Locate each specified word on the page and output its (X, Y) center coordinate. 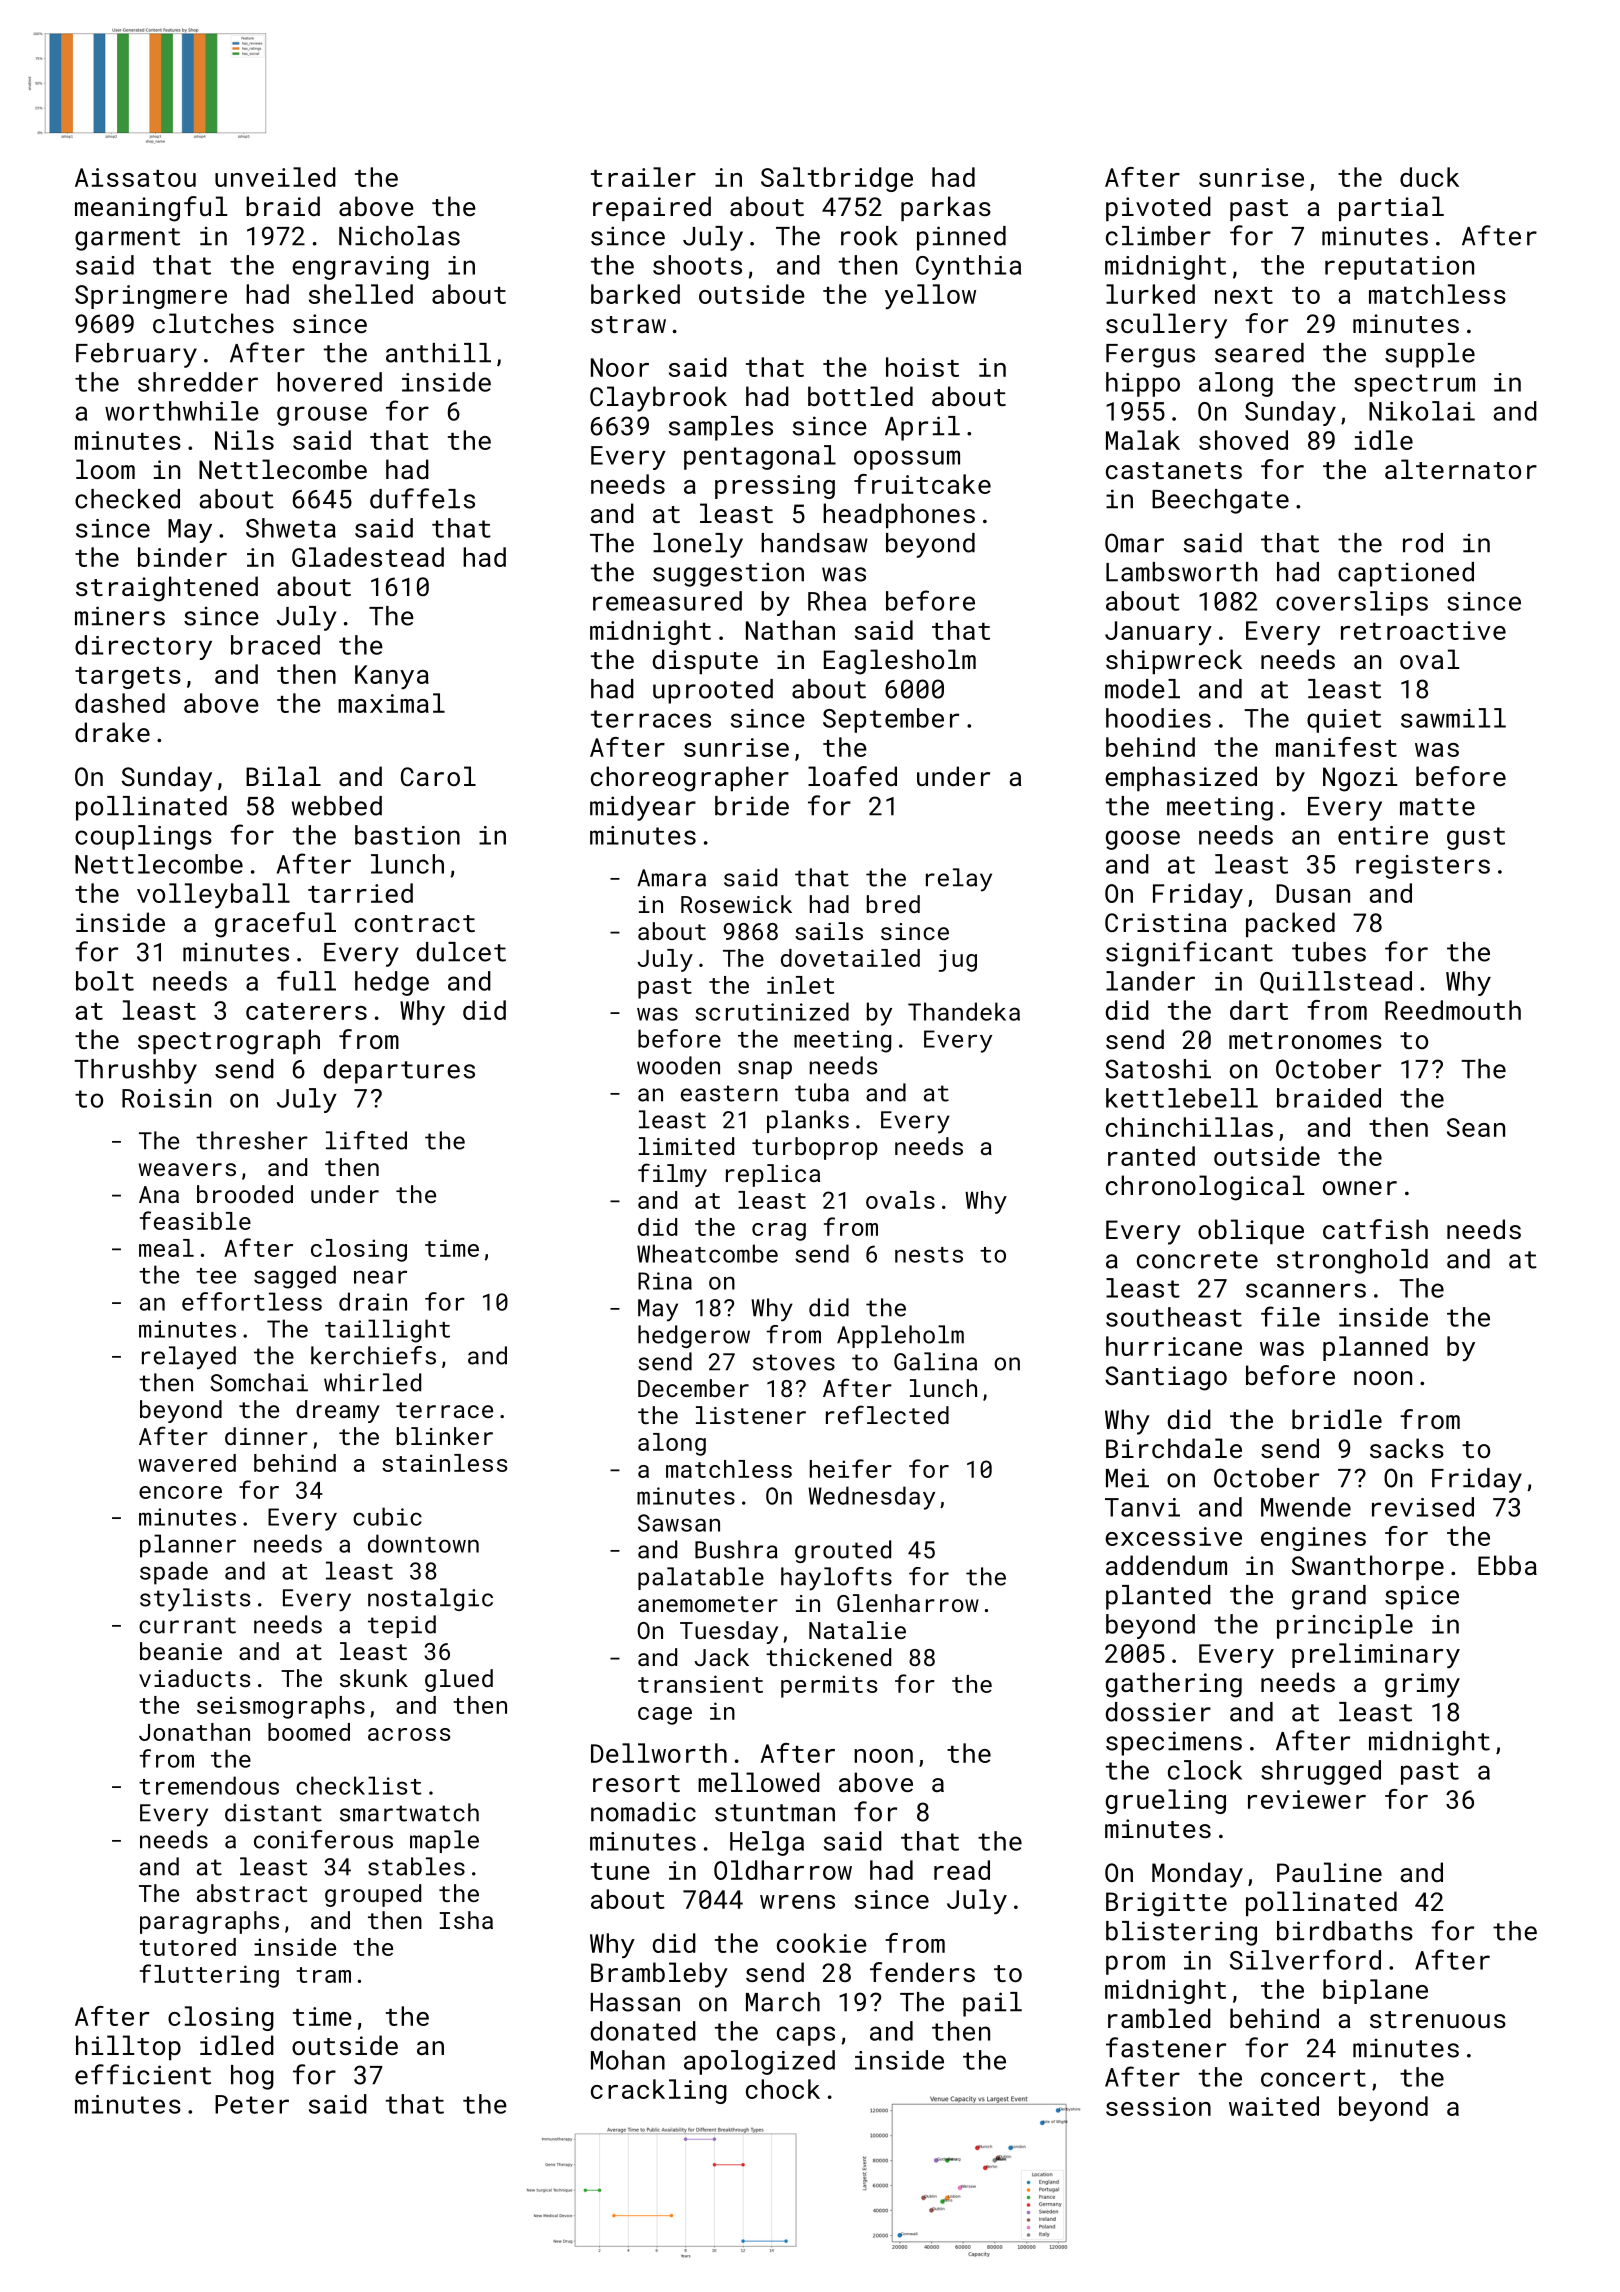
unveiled (275, 177)
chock (783, 2089)
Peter (252, 2104)
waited (1274, 2106)
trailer (643, 177)
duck (1429, 177)
